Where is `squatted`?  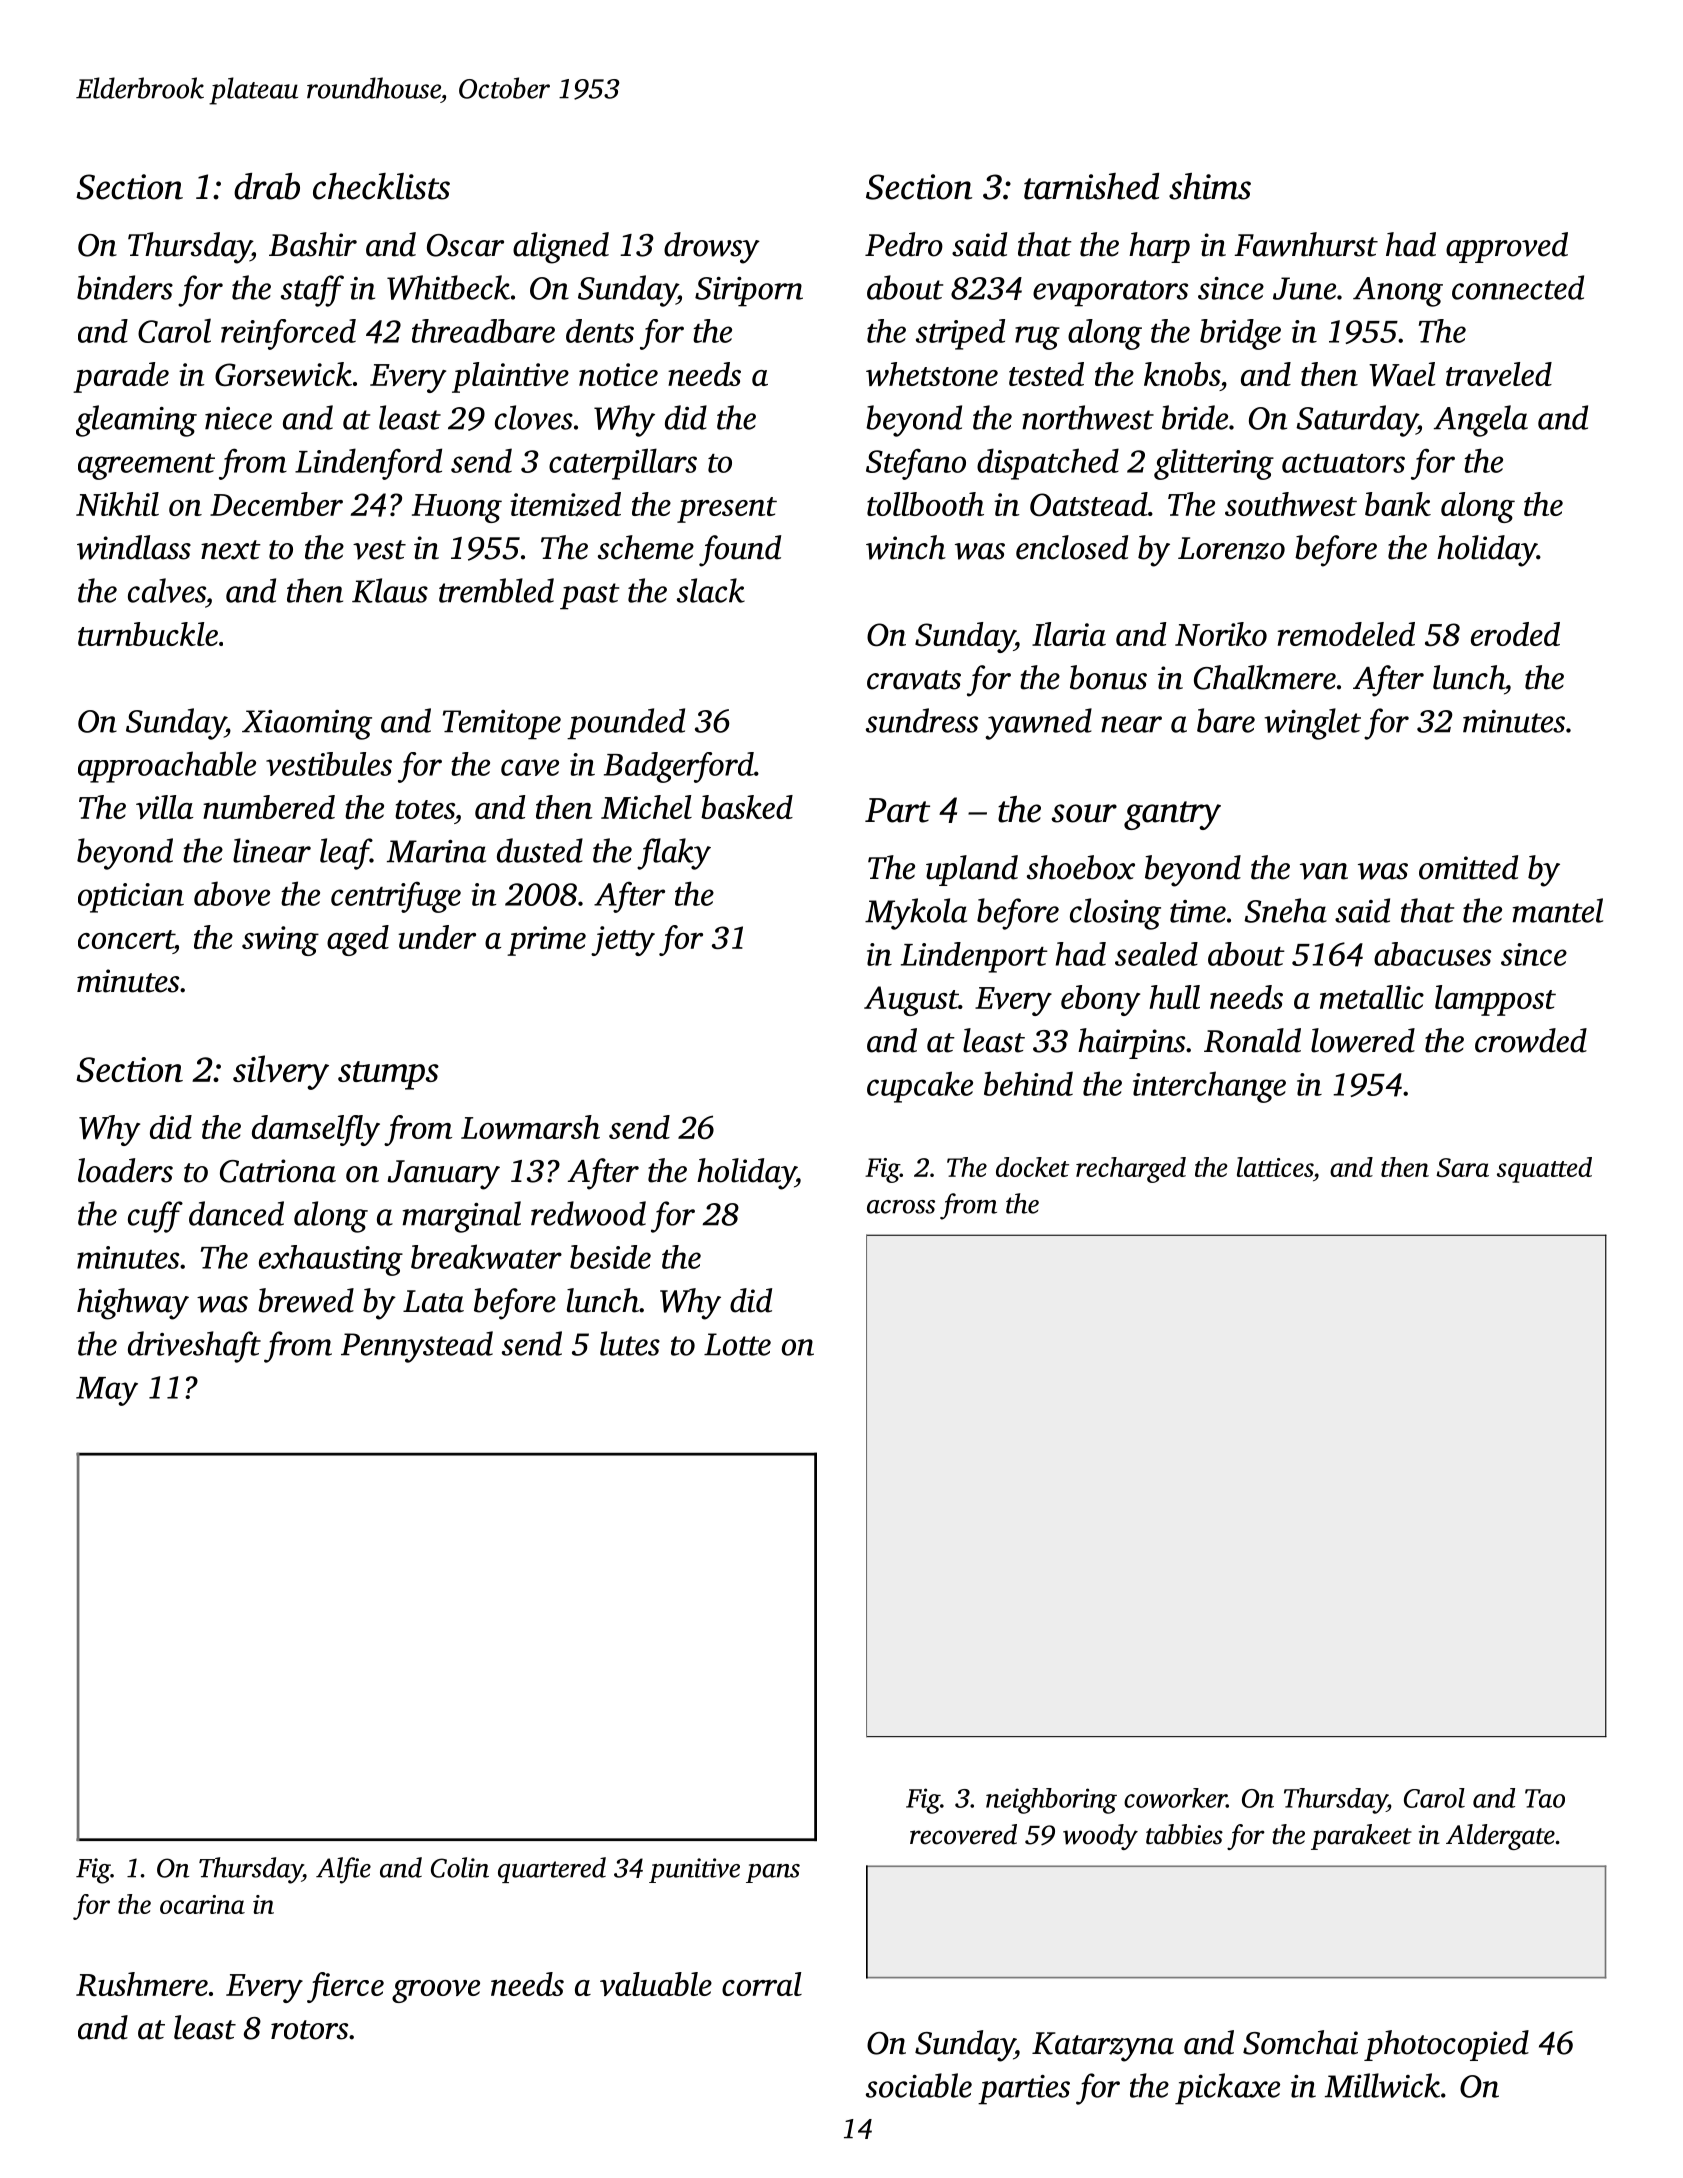
squatted is located at coordinates (1544, 1170).
